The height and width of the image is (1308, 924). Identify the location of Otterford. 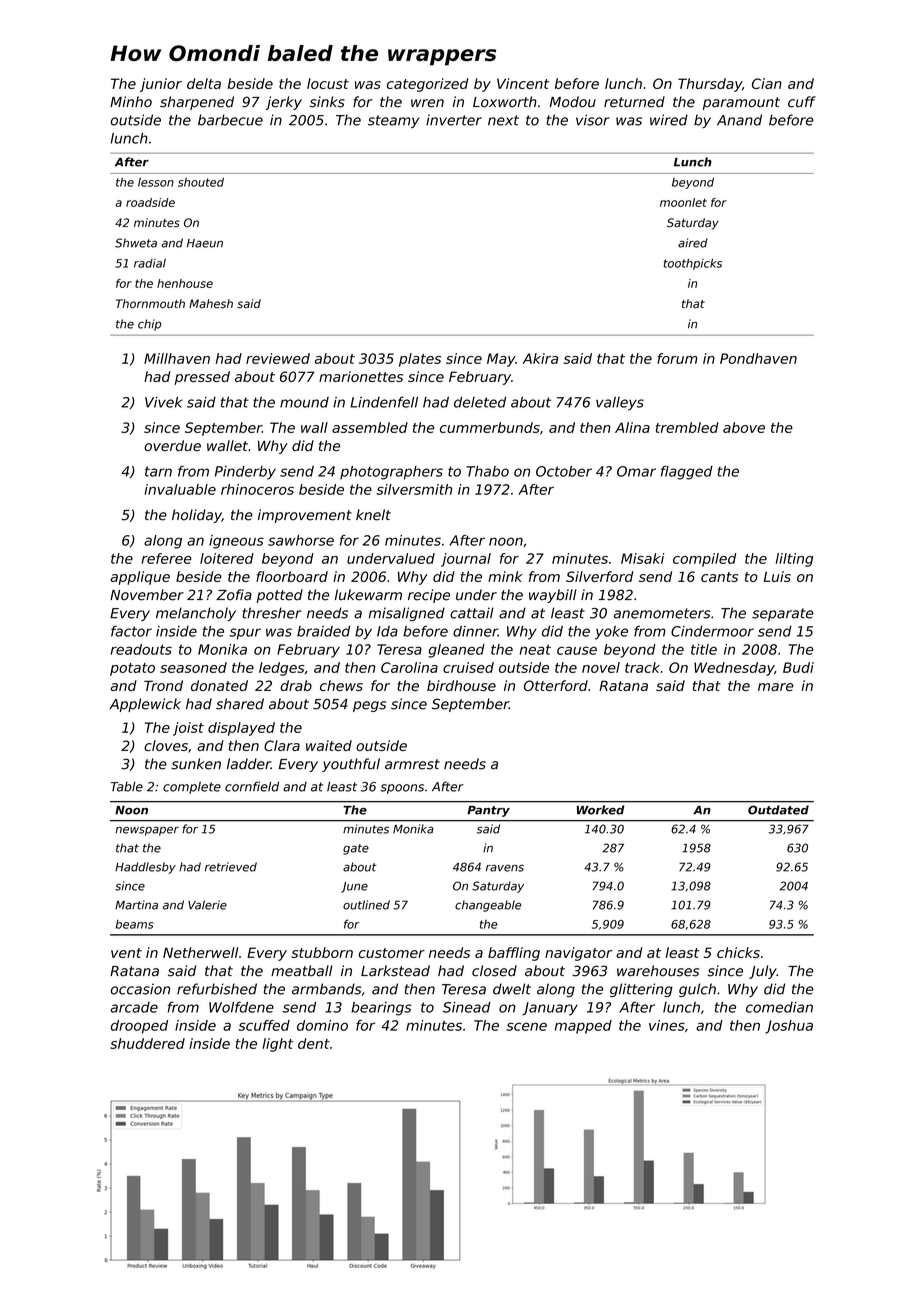
(556, 685).
